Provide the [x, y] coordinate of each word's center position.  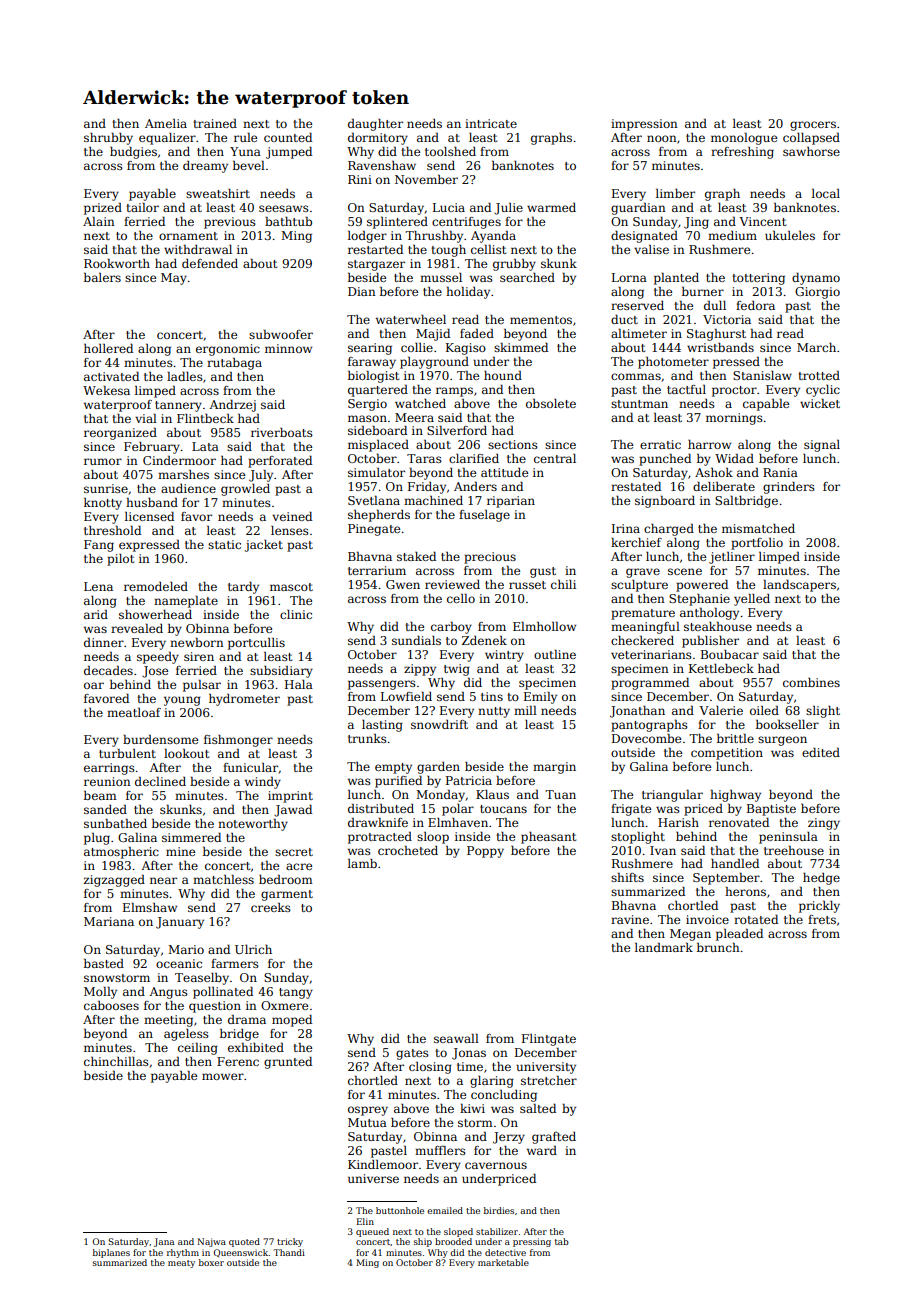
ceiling [198, 1049]
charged [669, 530]
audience [188, 488]
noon [662, 138]
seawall [456, 1038]
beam [100, 795]
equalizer [167, 139]
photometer [673, 363]
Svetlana [374, 500]
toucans [503, 809]
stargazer [376, 265]
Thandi [289, 1252]
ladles [185, 376]
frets [822, 919]
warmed [551, 207]
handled [735, 863]
